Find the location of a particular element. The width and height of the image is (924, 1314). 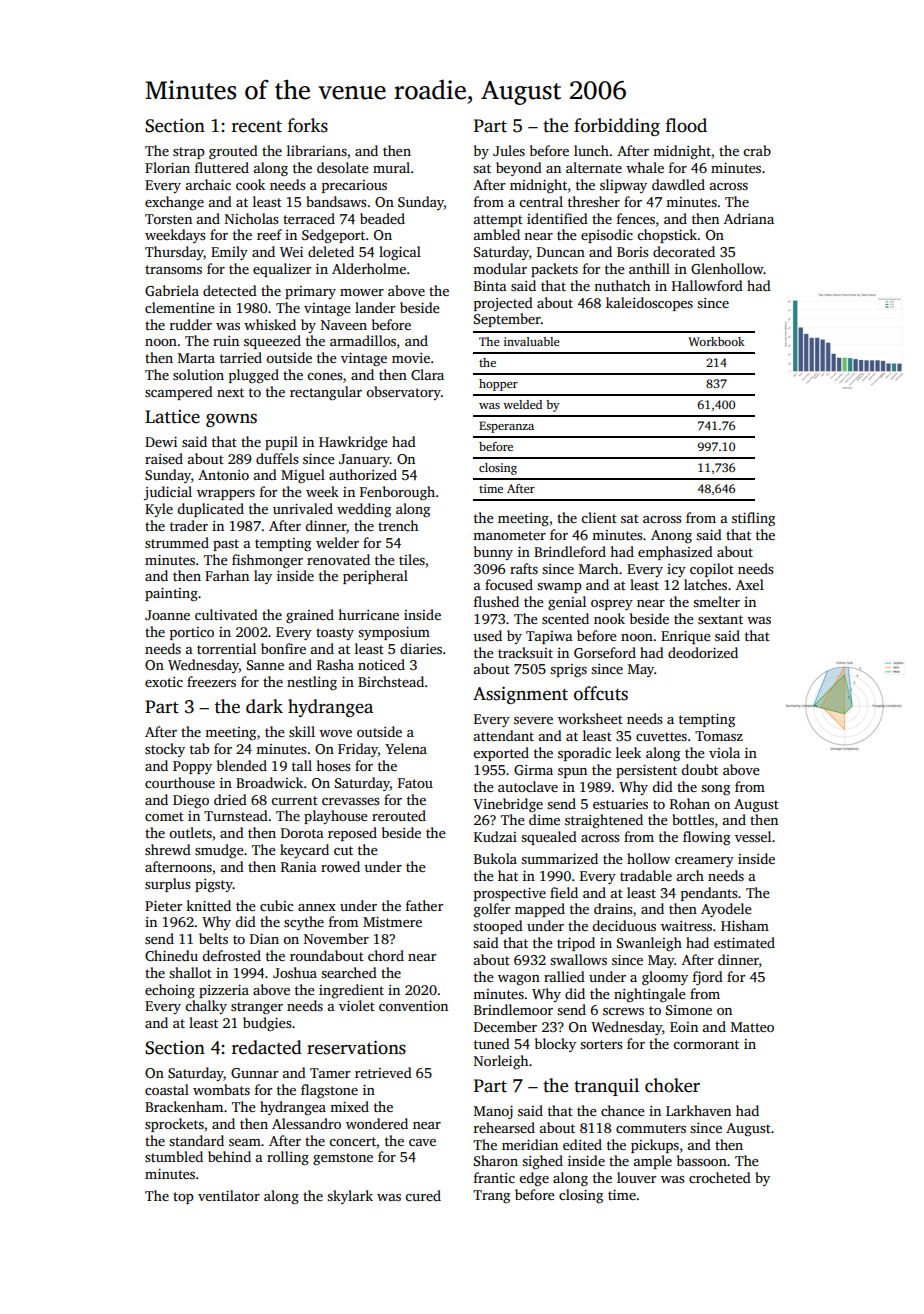

ventilator is located at coordinates (229, 1195).
